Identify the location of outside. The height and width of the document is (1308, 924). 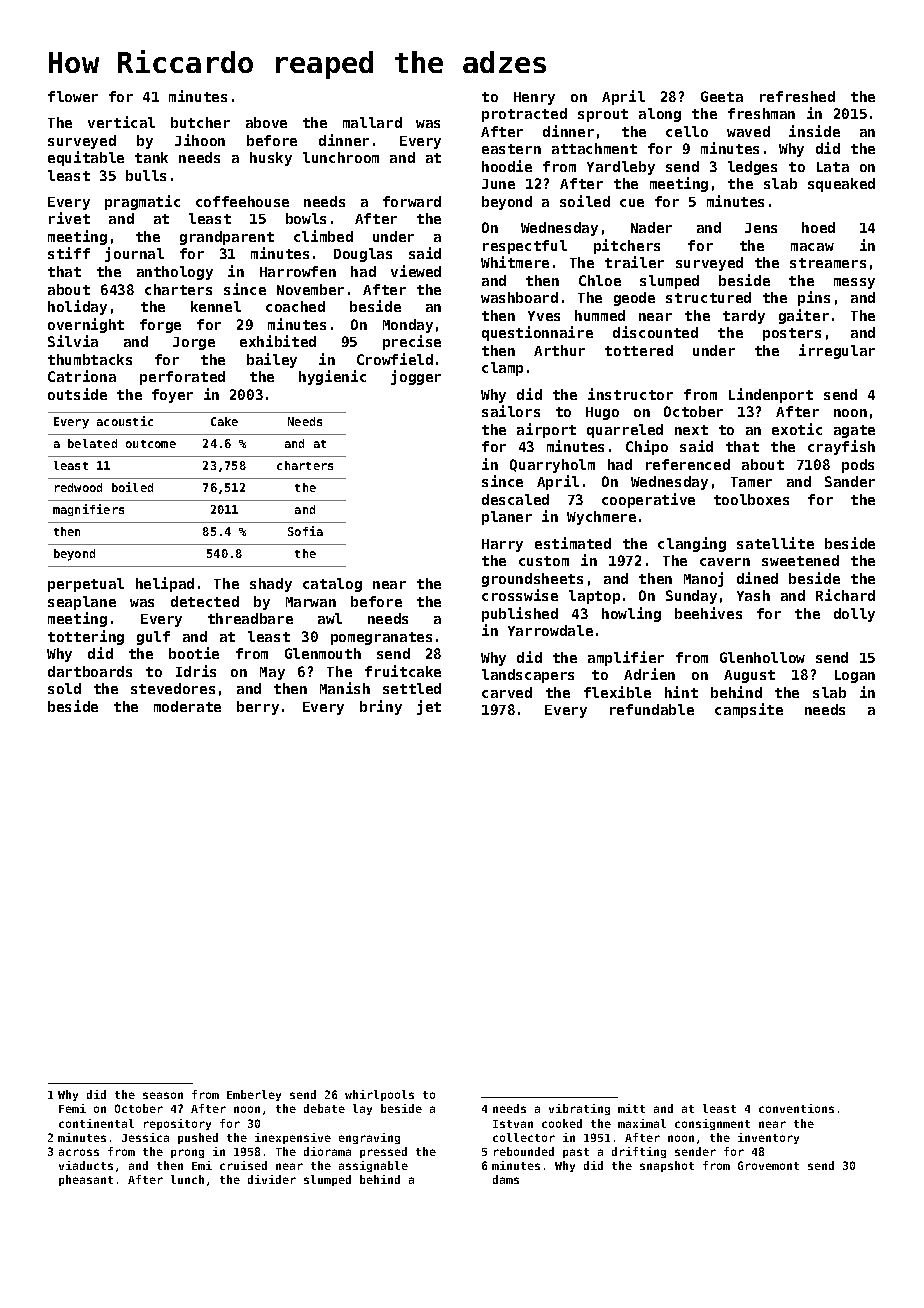
(77, 394).
